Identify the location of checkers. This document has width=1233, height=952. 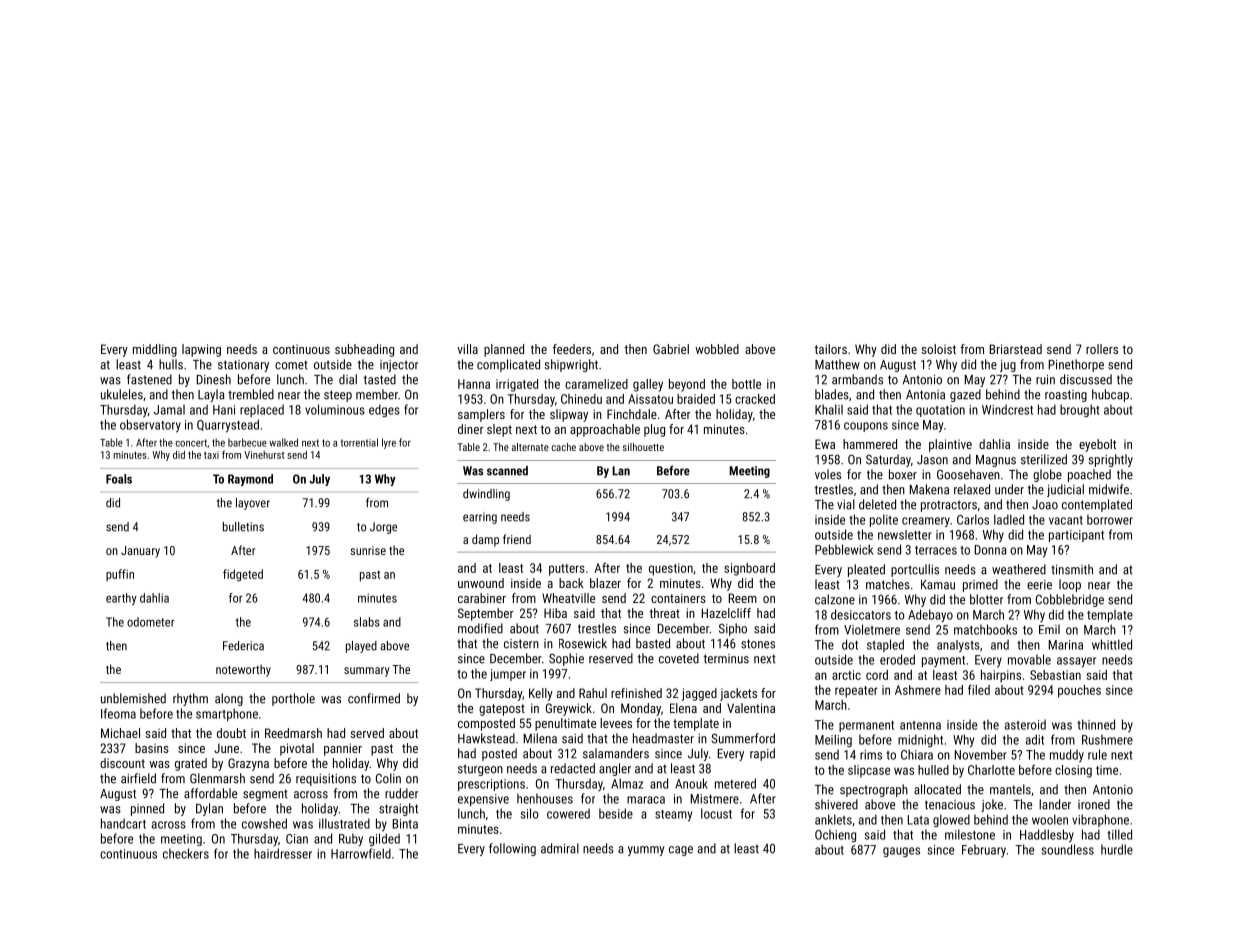
(186, 853).
